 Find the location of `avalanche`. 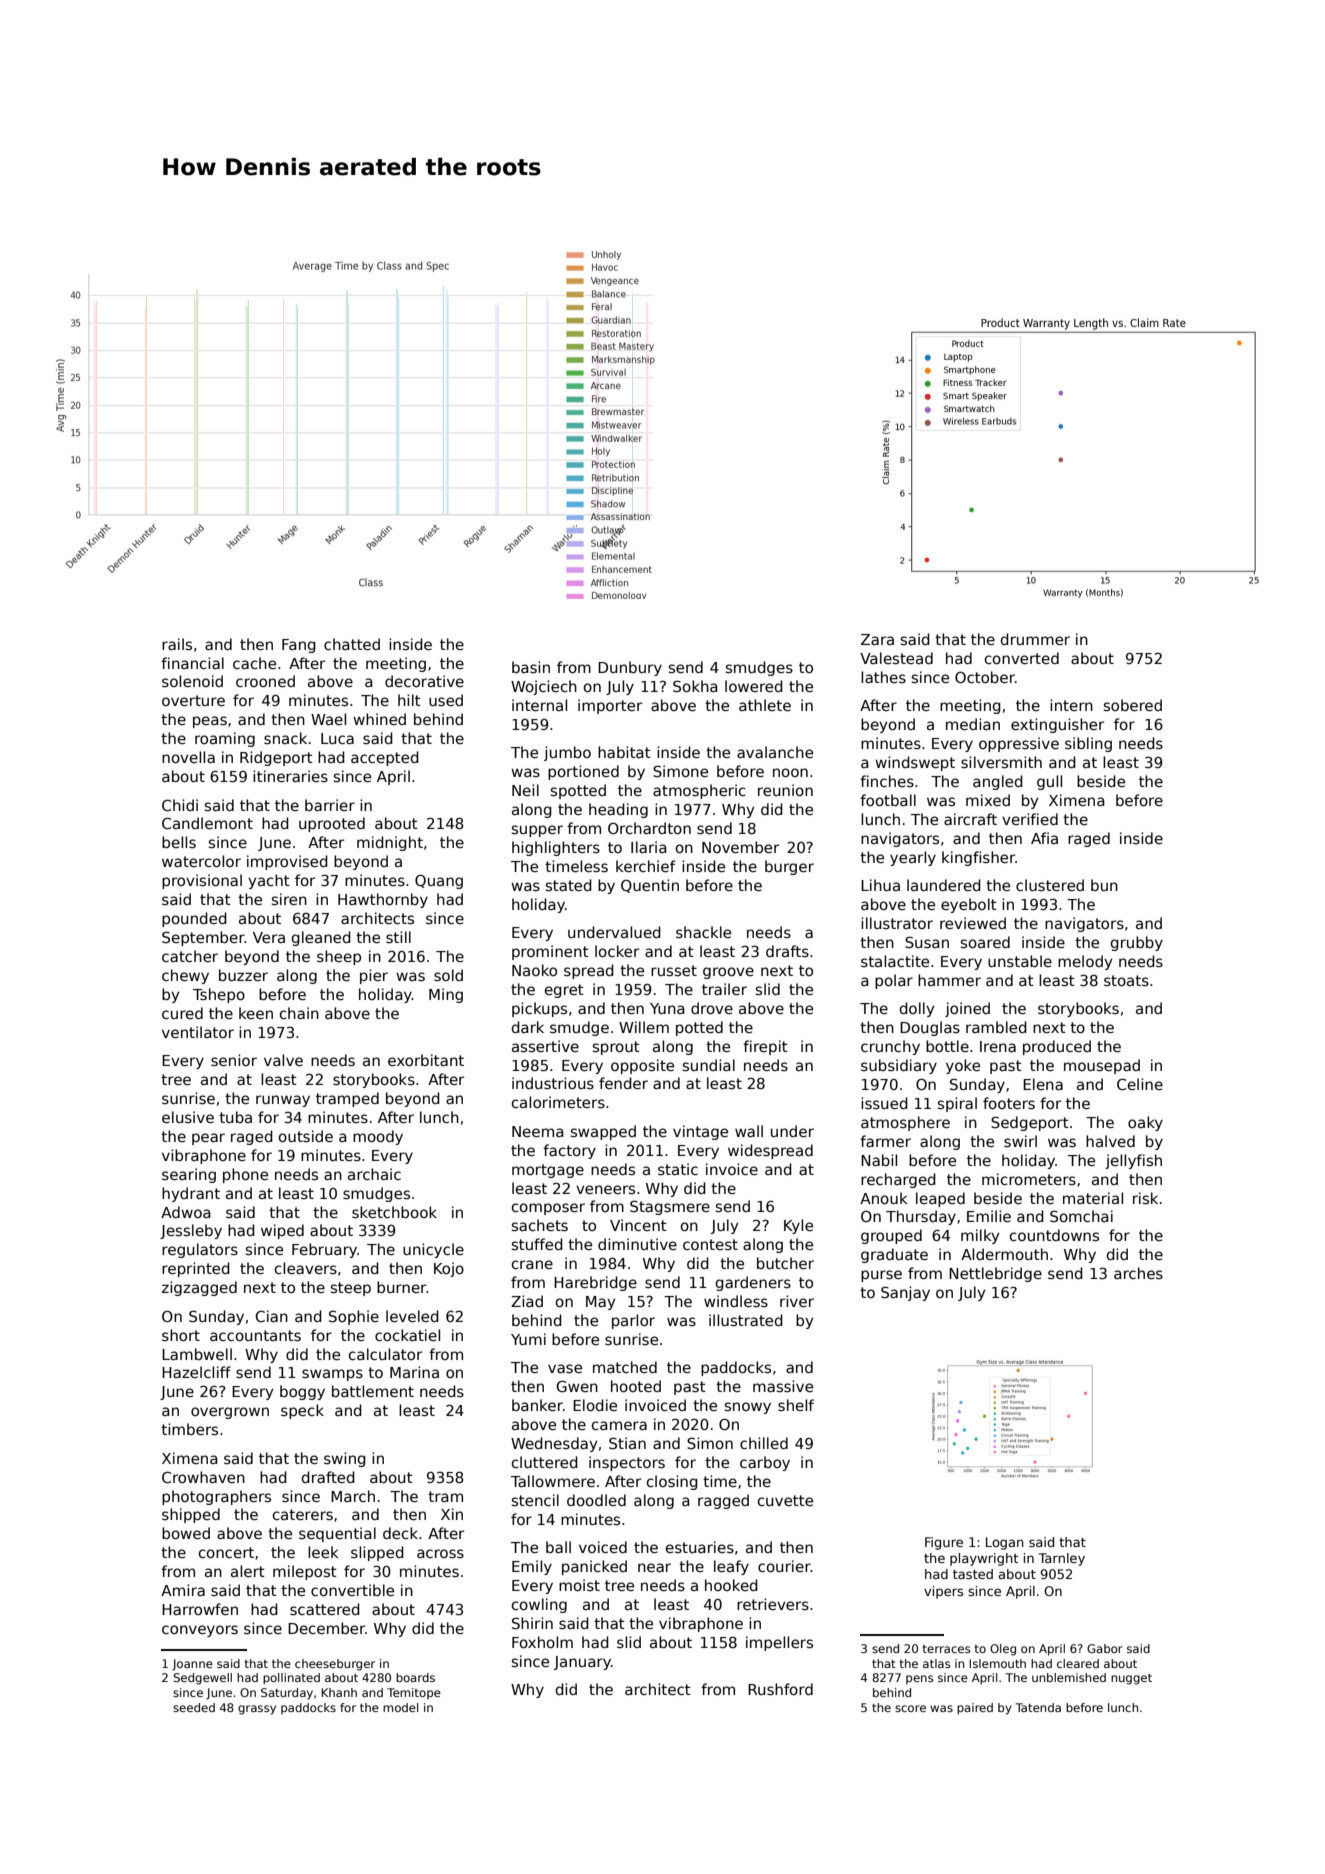

avalanche is located at coordinates (775, 752).
